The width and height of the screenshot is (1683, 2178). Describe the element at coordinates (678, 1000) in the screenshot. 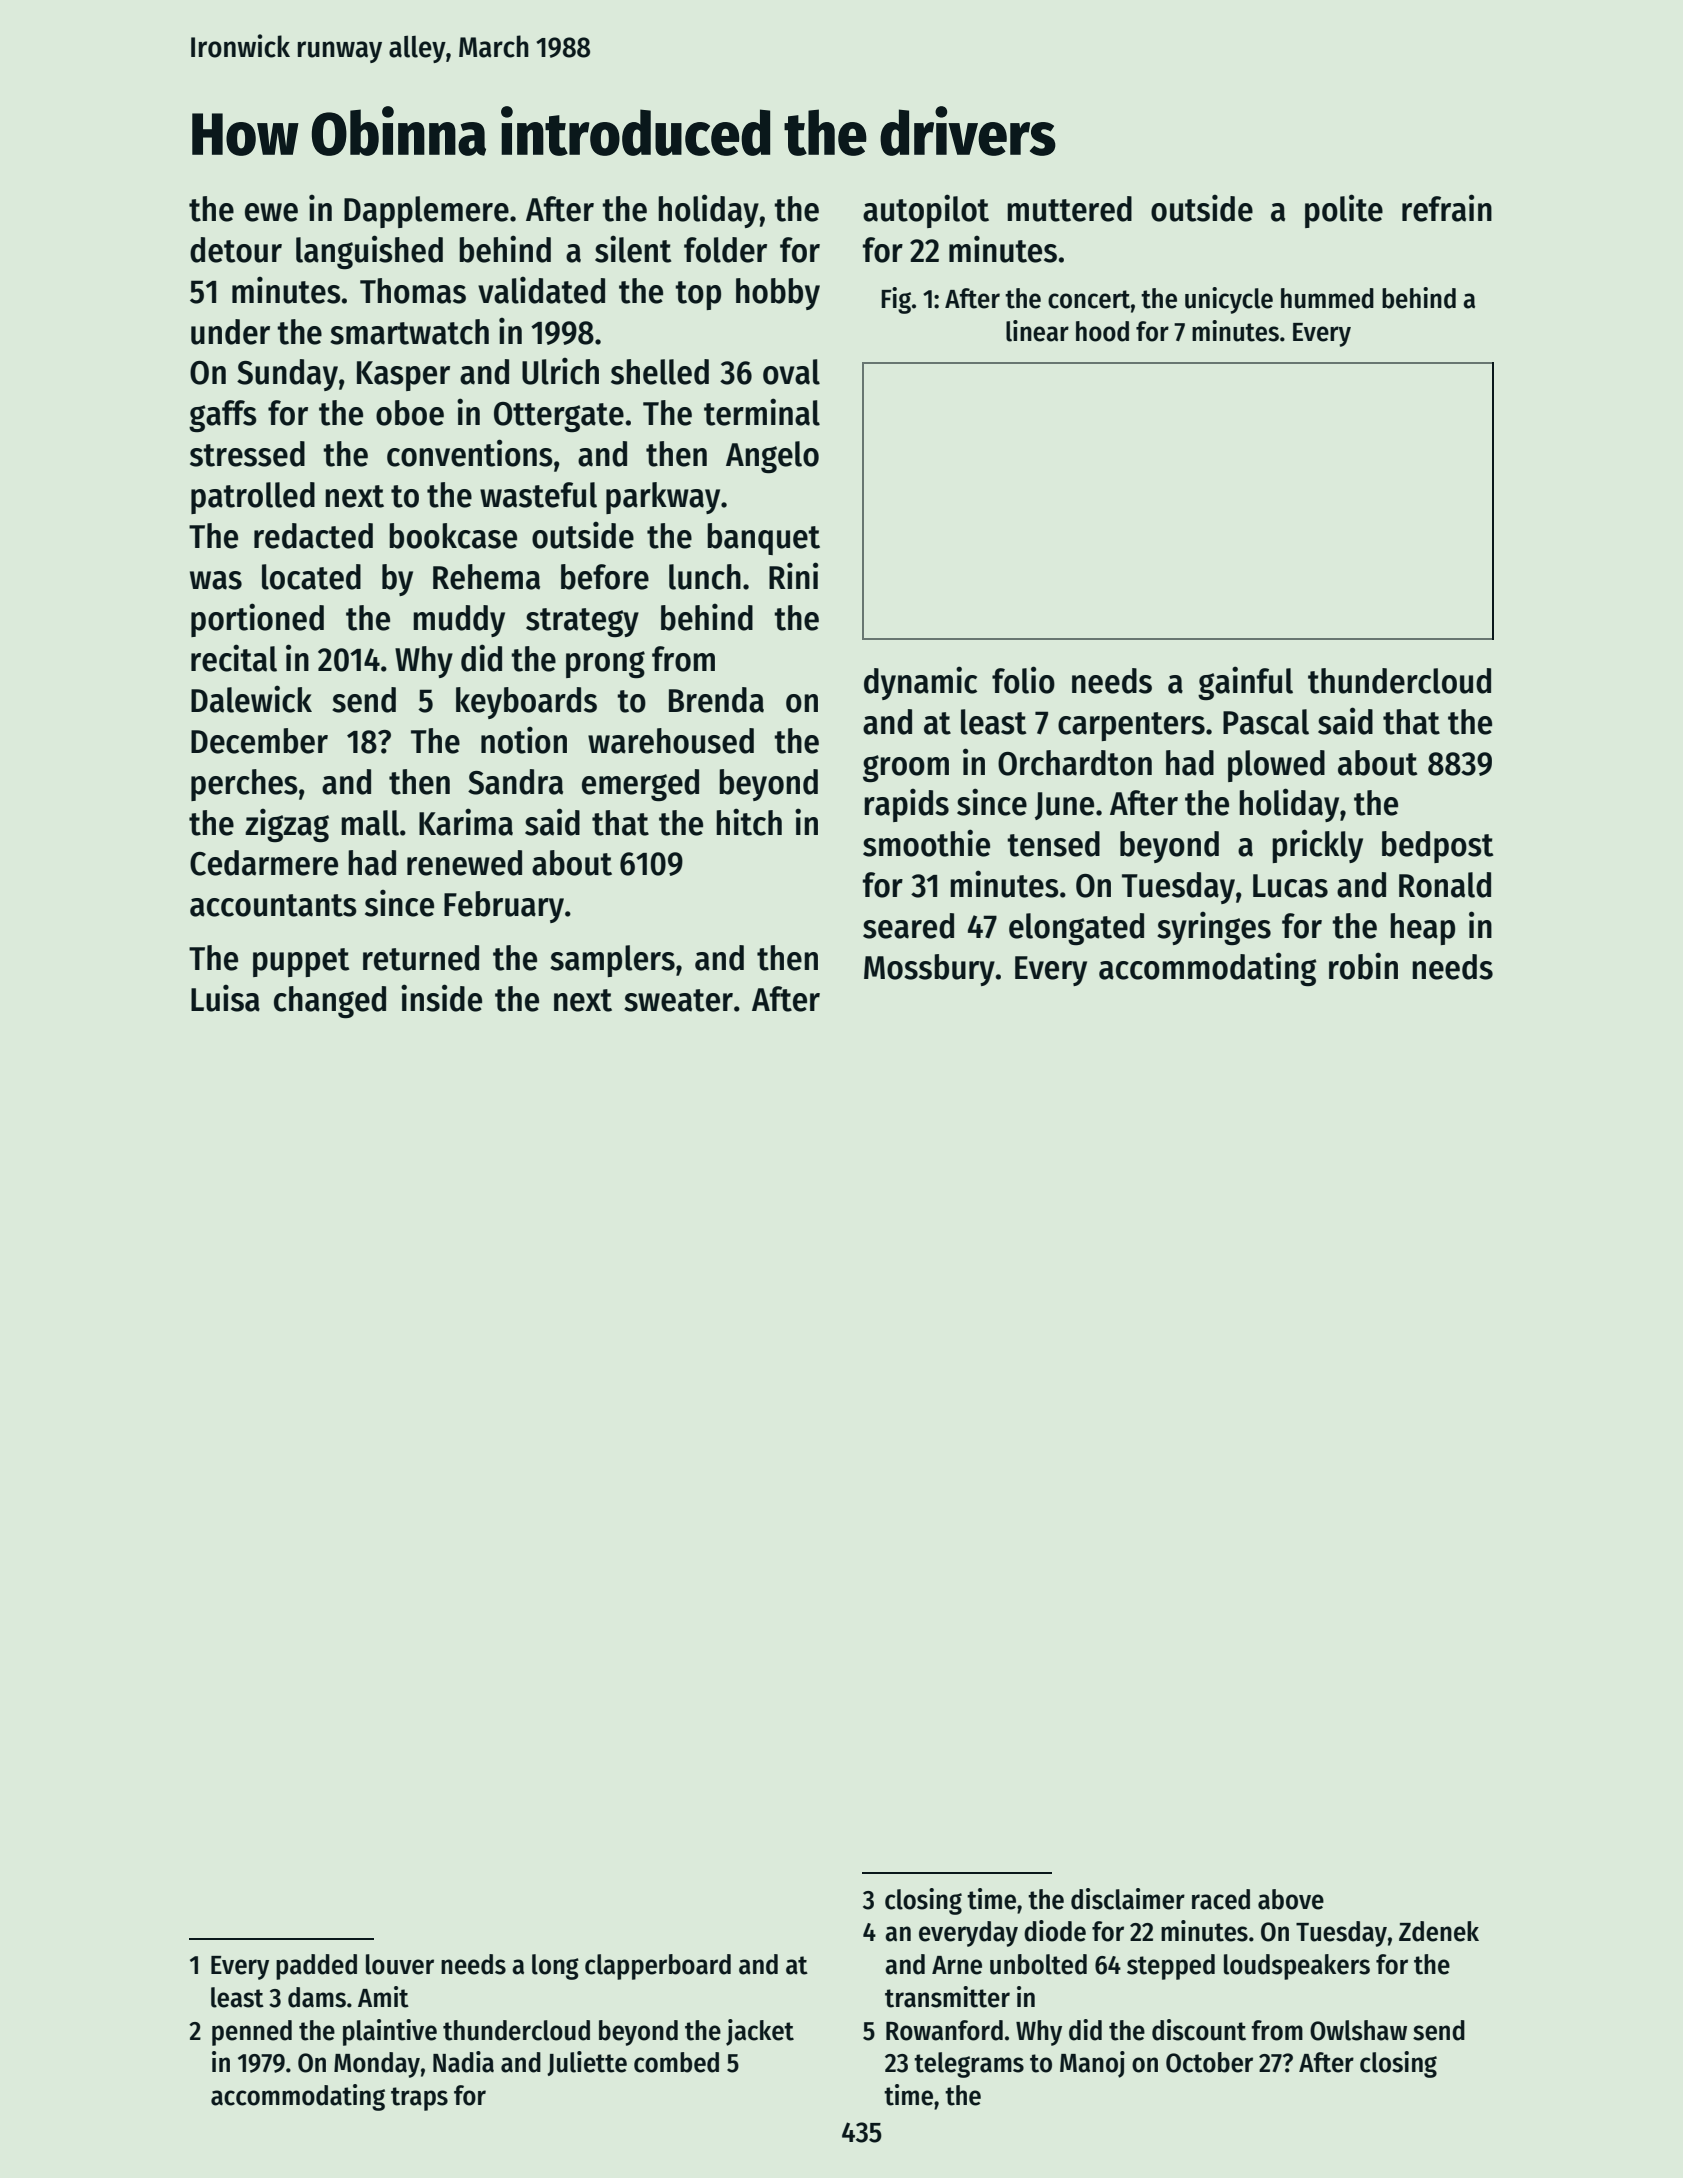

I see `sweater` at that location.
